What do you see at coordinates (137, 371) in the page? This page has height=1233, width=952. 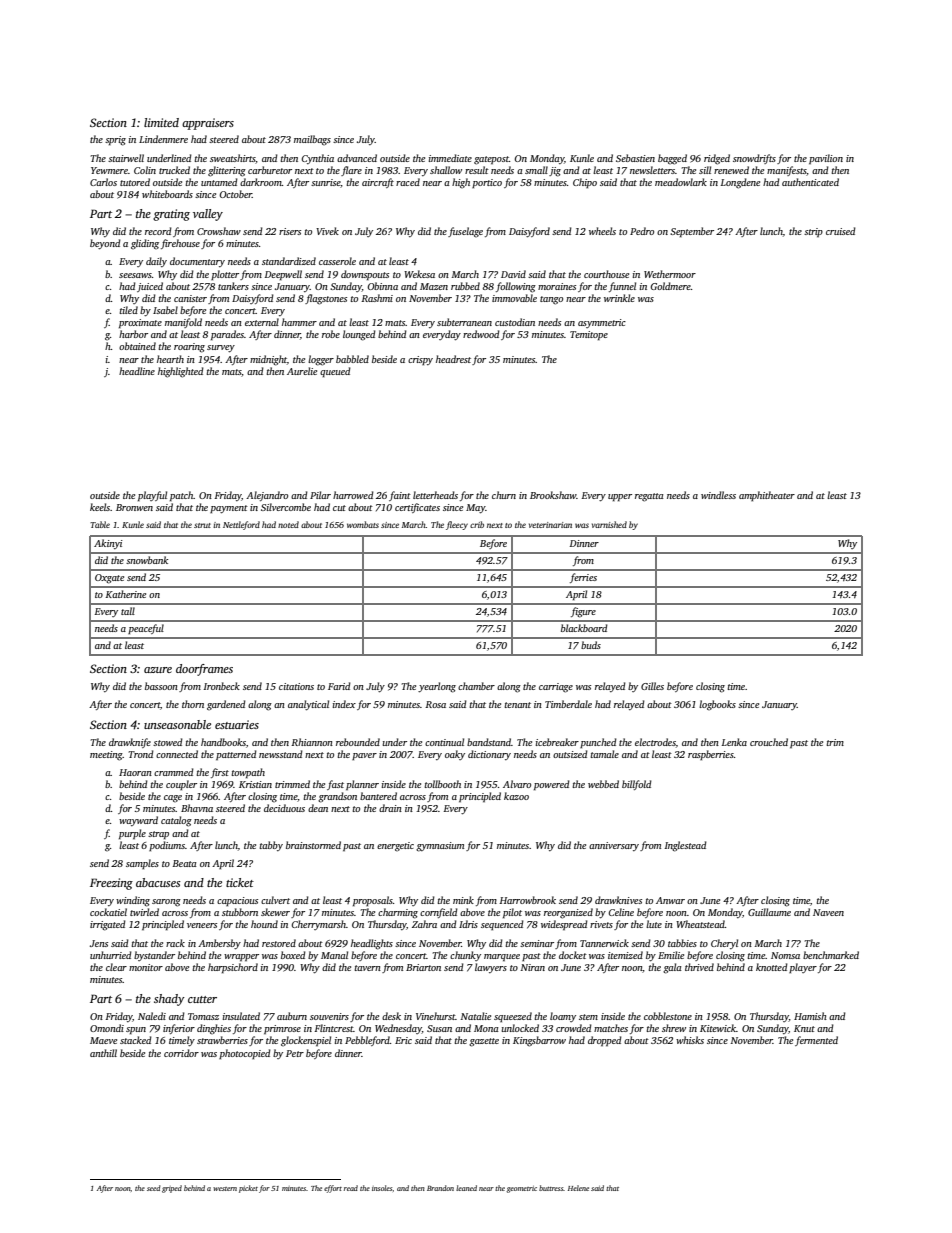 I see `headline` at bounding box center [137, 371].
